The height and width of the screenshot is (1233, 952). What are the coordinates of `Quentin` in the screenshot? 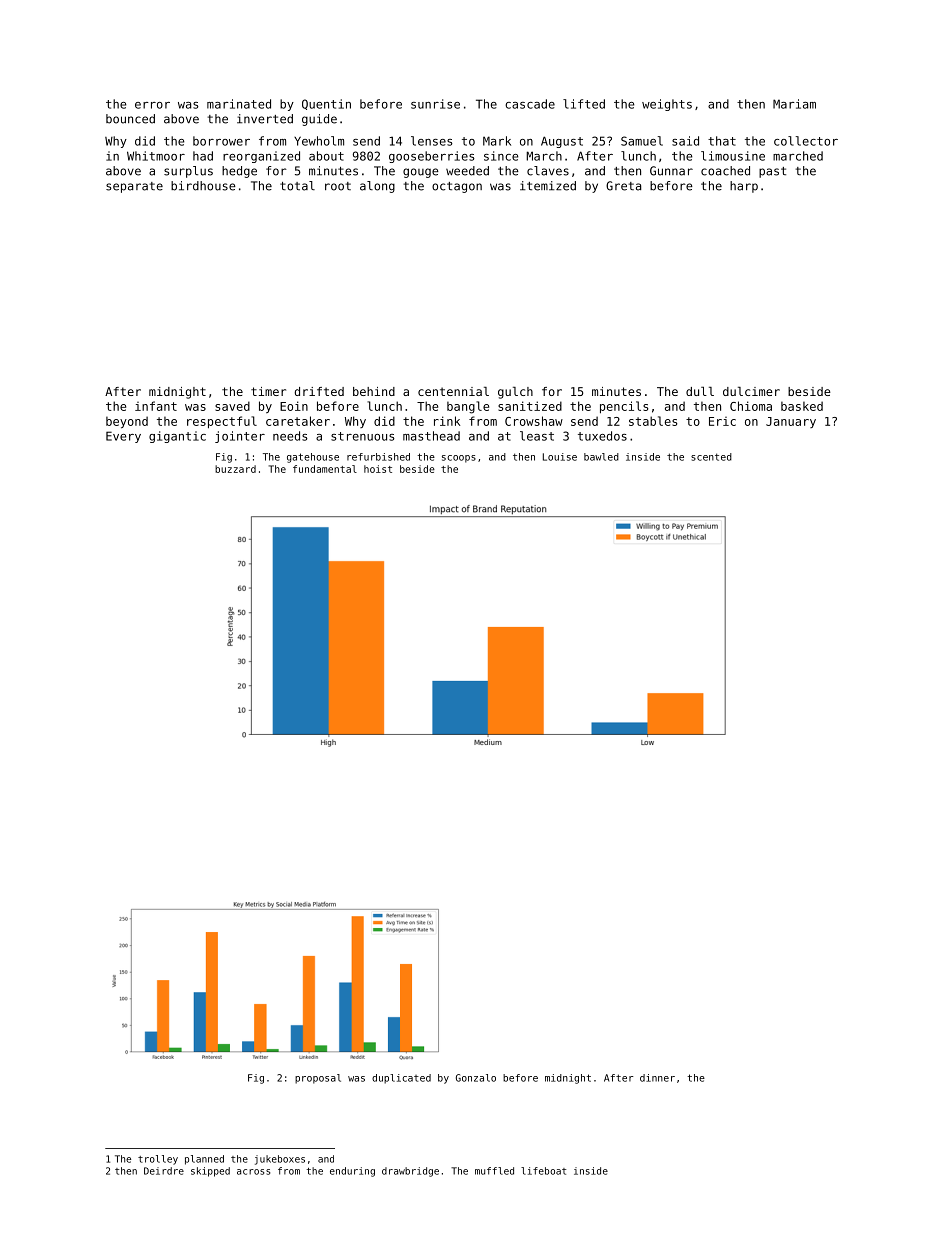 It's located at (326, 104).
